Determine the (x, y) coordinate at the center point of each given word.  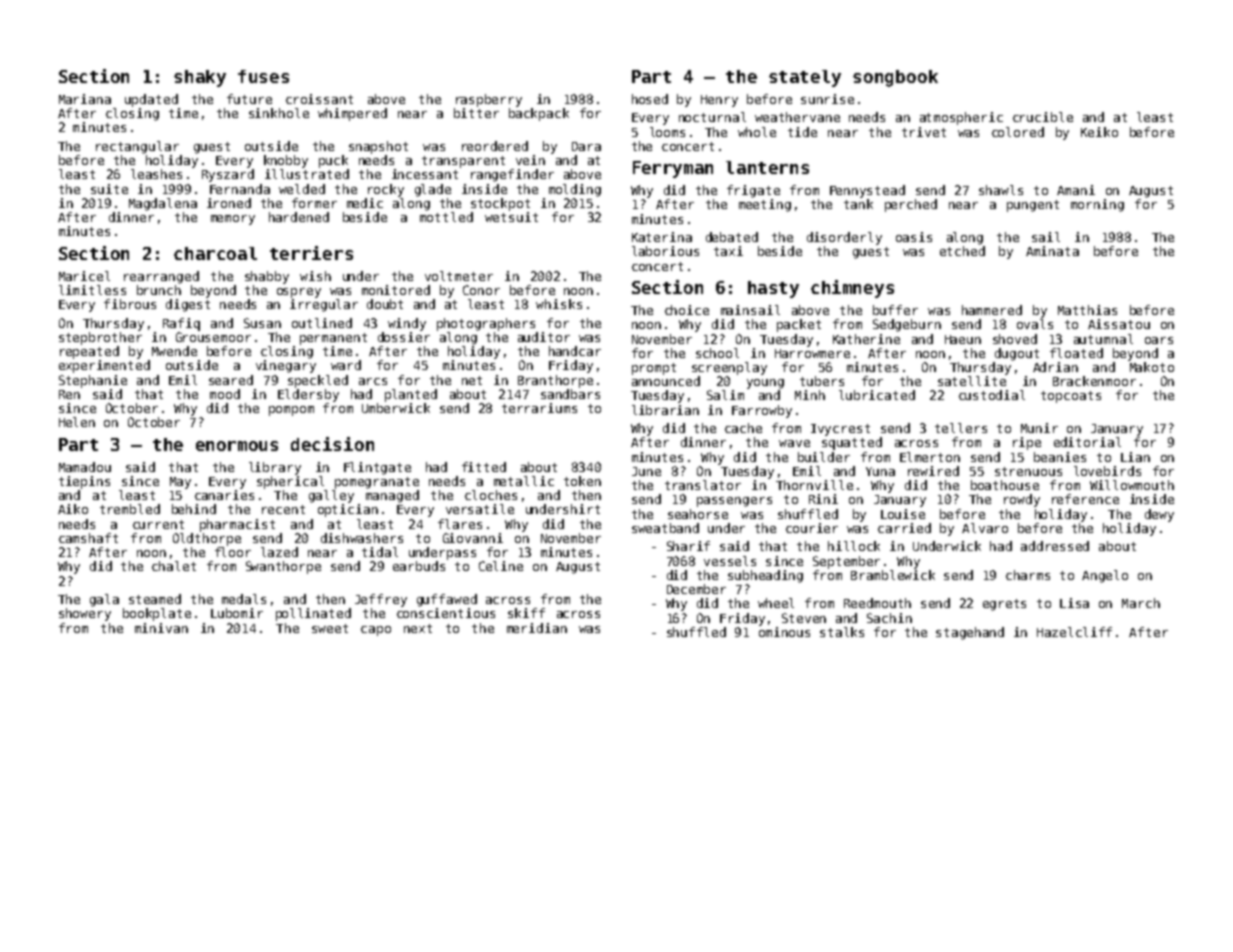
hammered (992, 310)
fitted (484, 467)
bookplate (157, 614)
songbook (895, 78)
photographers (486, 324)
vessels (730, 561)
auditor (544, 337)
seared (231, 380)
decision (332, 444)
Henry (719, 101)
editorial (1087, 442)
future (249, 99)
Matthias (1087, 310)
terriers (311, 253)
